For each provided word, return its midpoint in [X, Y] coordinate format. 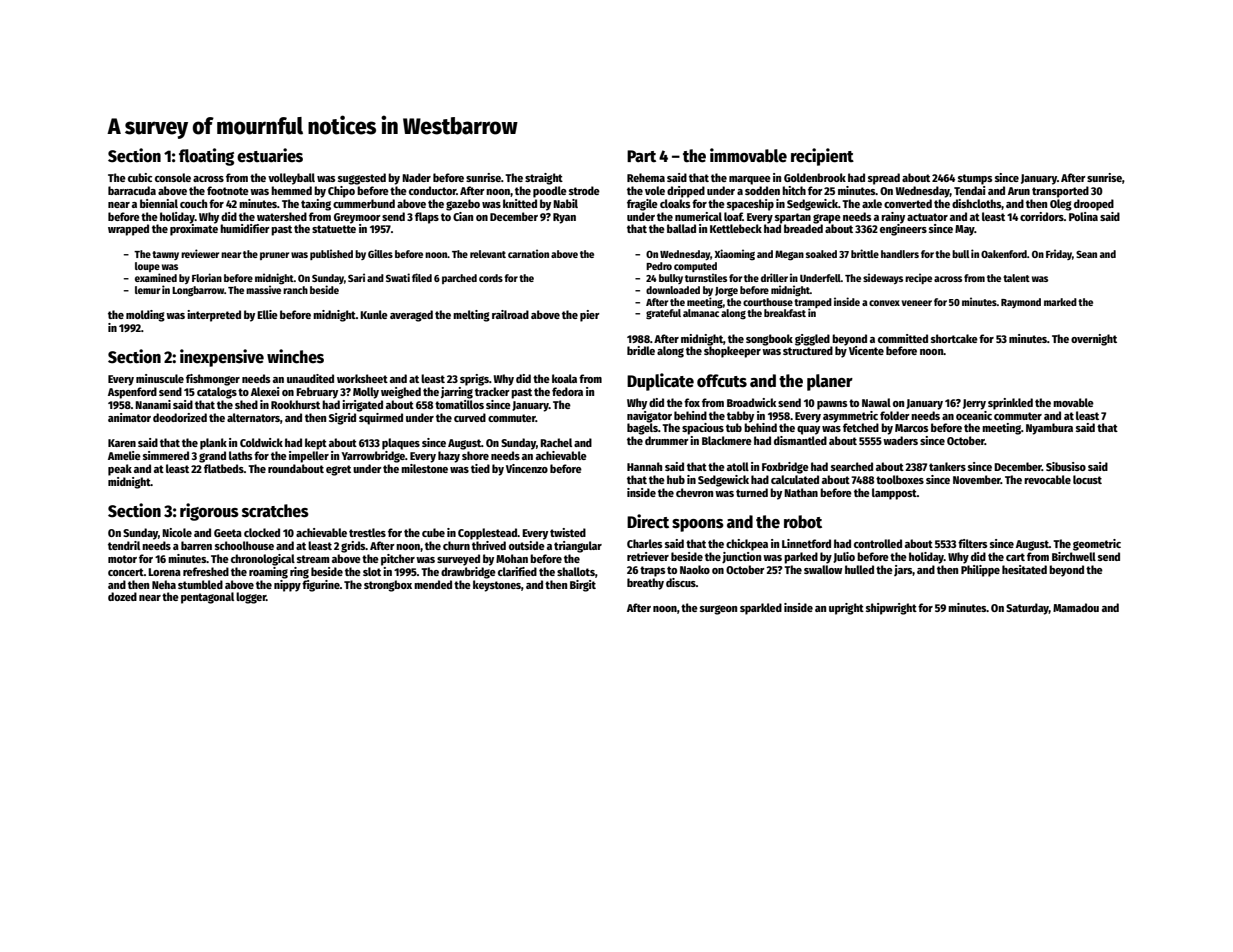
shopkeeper [732, 352]
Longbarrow [198, 291]
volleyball [291, 179]
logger [251, 598]
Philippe [980, 571]
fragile [642, 205]
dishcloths [976, 203]
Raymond [1021, 303]
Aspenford [132, 393]
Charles [644, 543]
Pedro [659, 266]
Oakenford [1004, 254]
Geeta [228, 533]
